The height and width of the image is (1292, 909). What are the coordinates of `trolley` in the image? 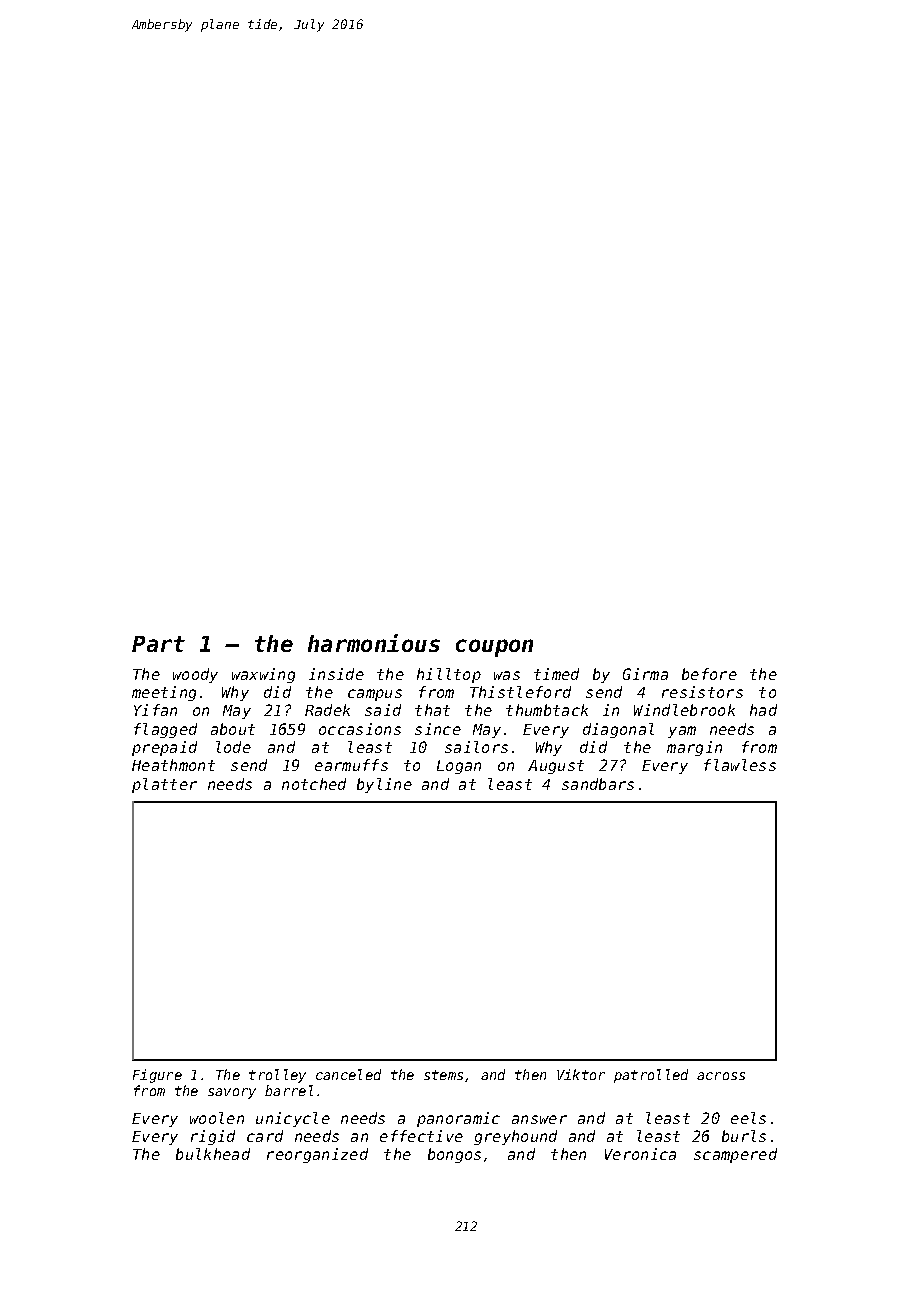 It's located at (277, 1076).
